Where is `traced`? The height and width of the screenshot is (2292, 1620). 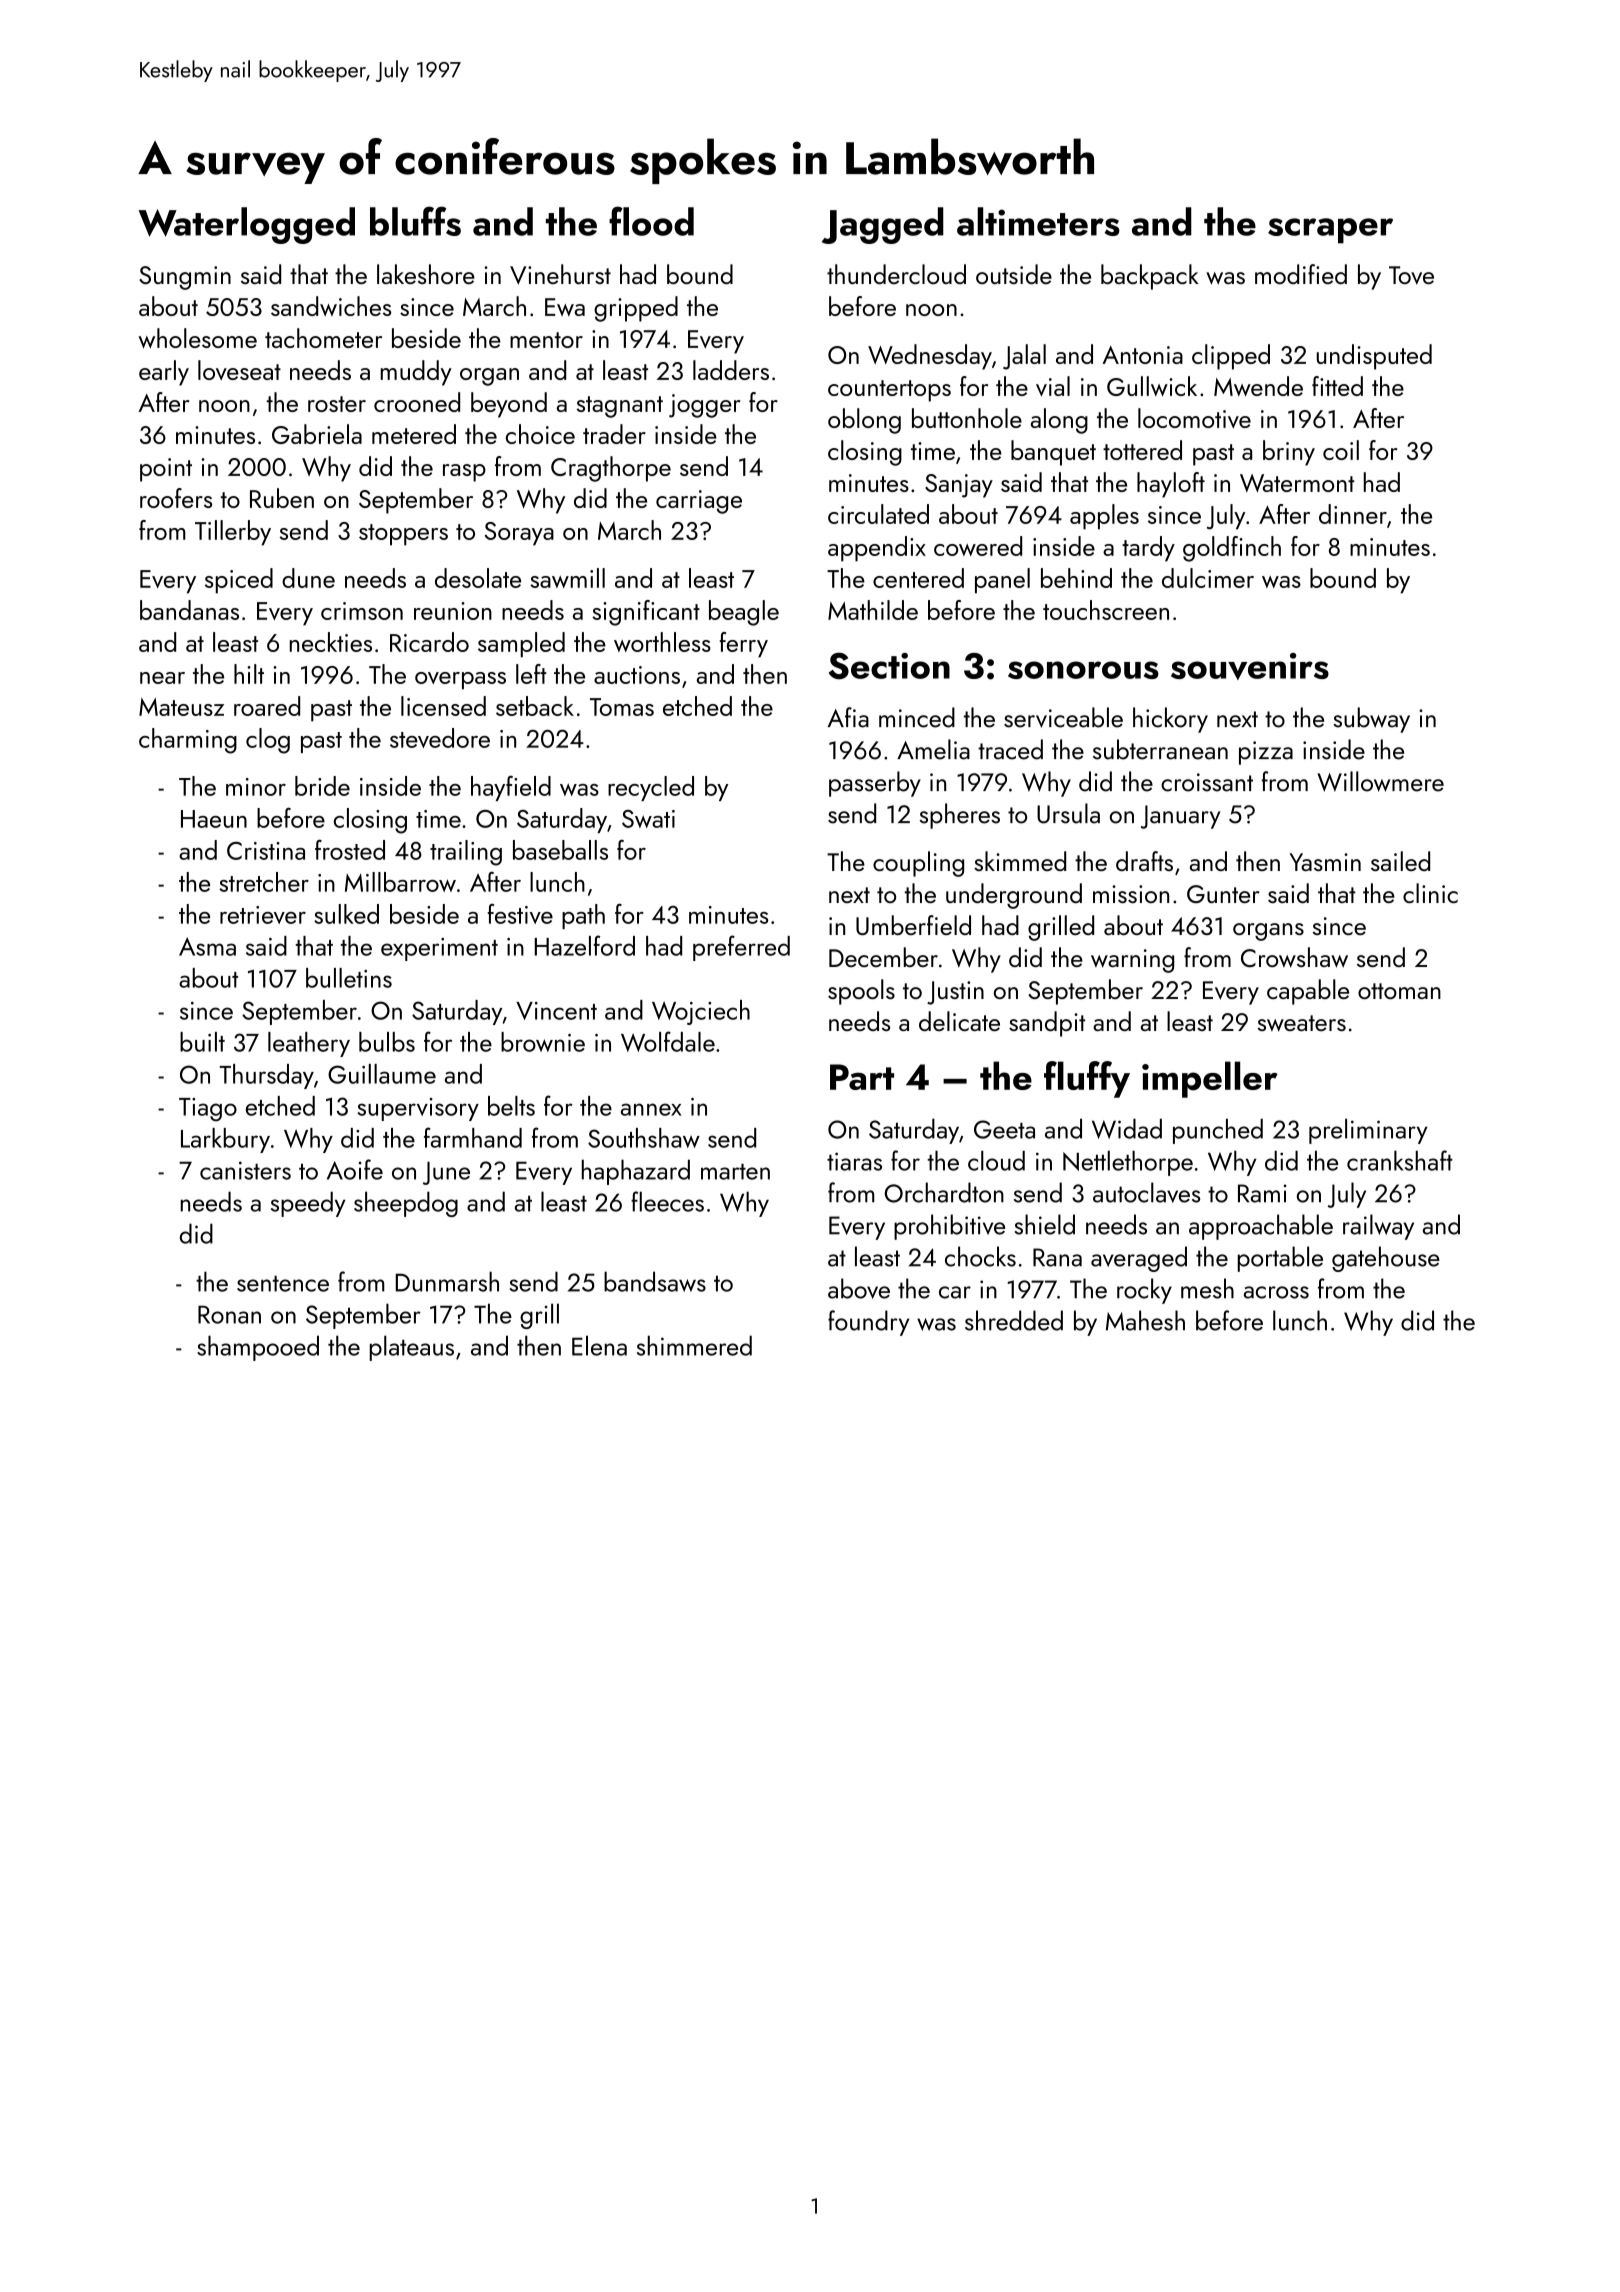
traced is located at coordinates (1010, 749).
